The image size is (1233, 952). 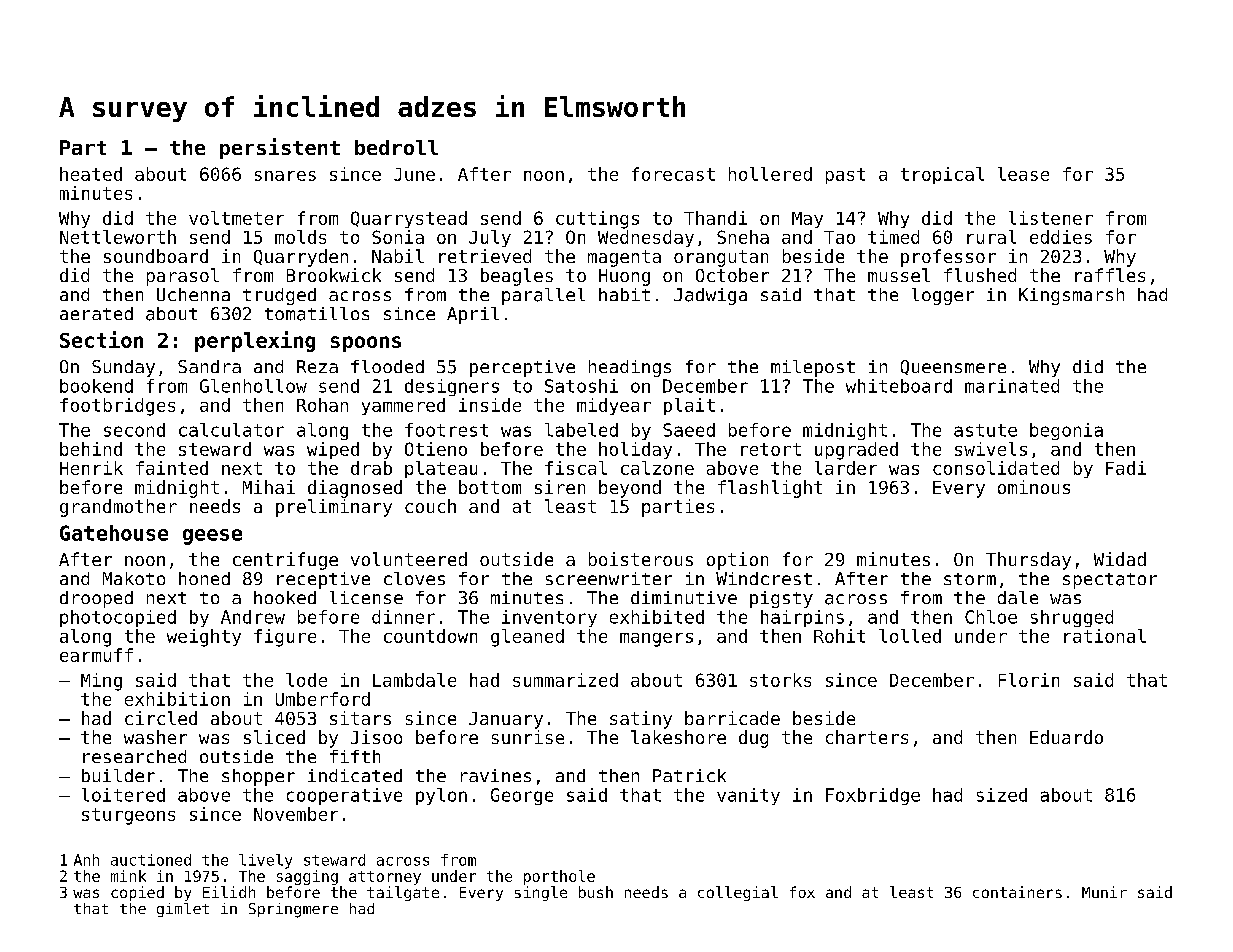 I want to click on ravines, so click(x=496, y=775).
